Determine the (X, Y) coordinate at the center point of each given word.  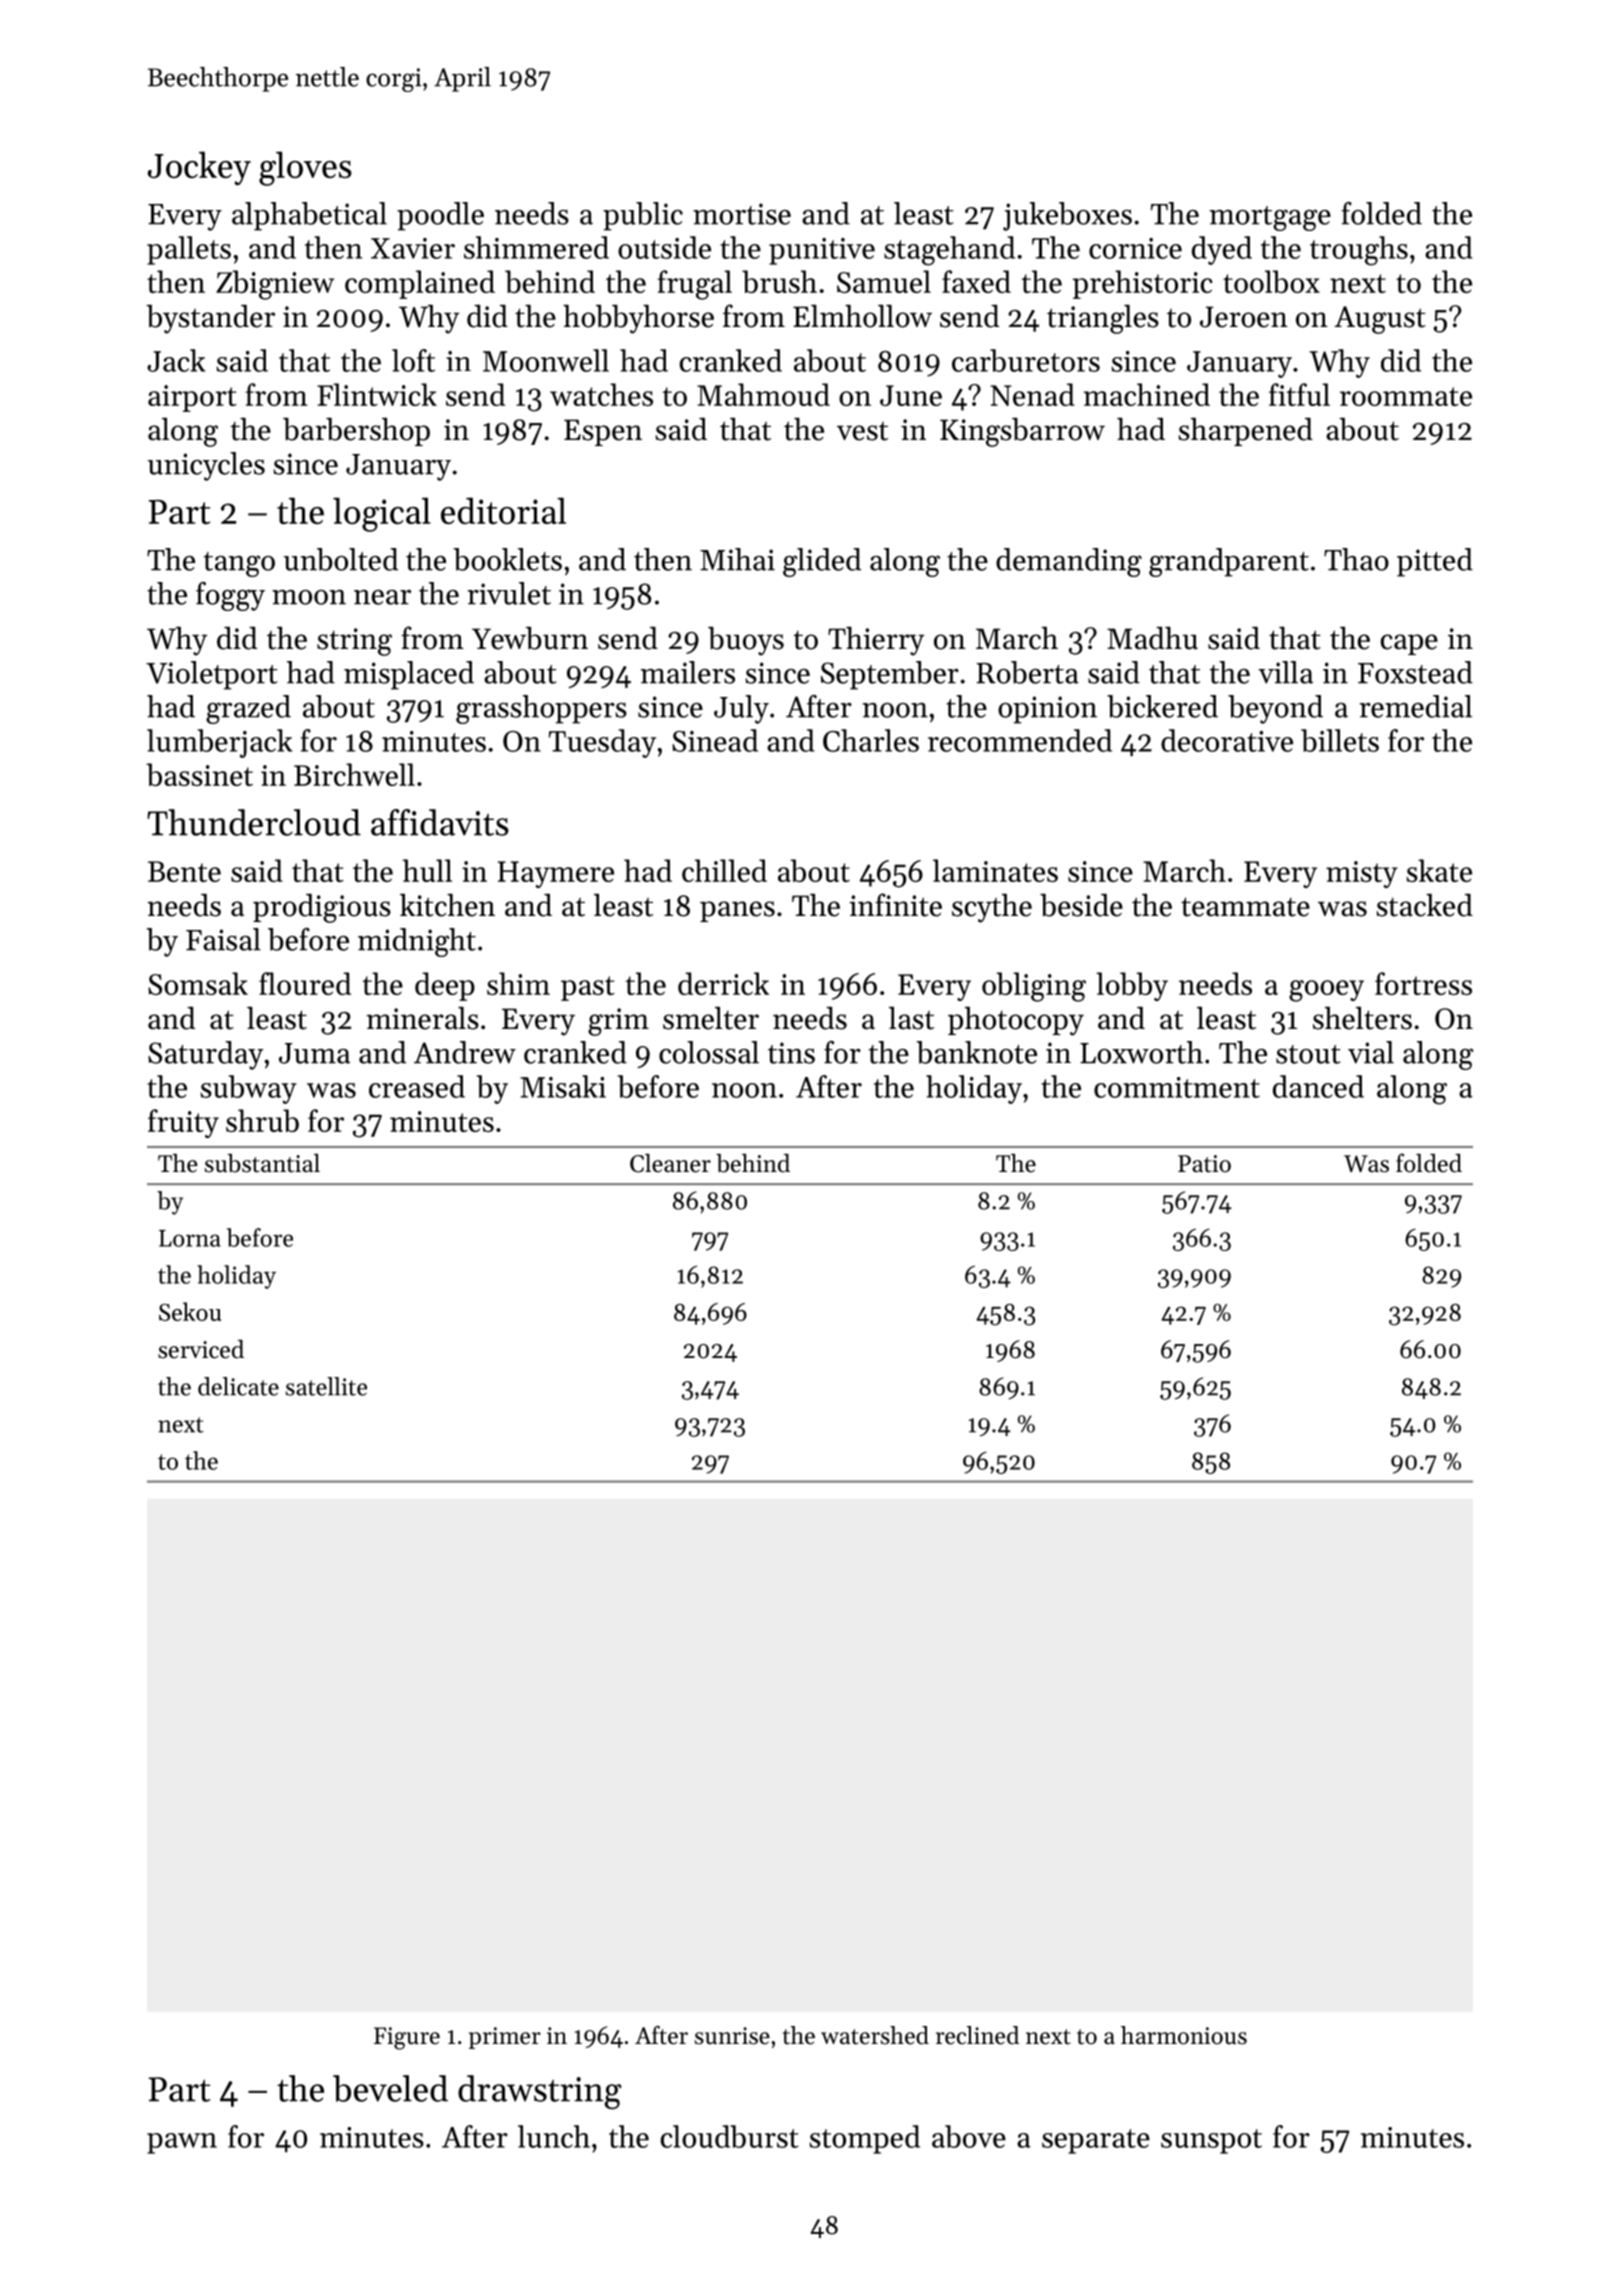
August (1380, 320)
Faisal (223, 939)
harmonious (1184, 2035)
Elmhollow (862, 316)
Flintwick (377, 394)
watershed (875, 2035)
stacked (1425, 905)
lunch (554, 2136)
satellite (326, 1386)
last (911, 1018)
